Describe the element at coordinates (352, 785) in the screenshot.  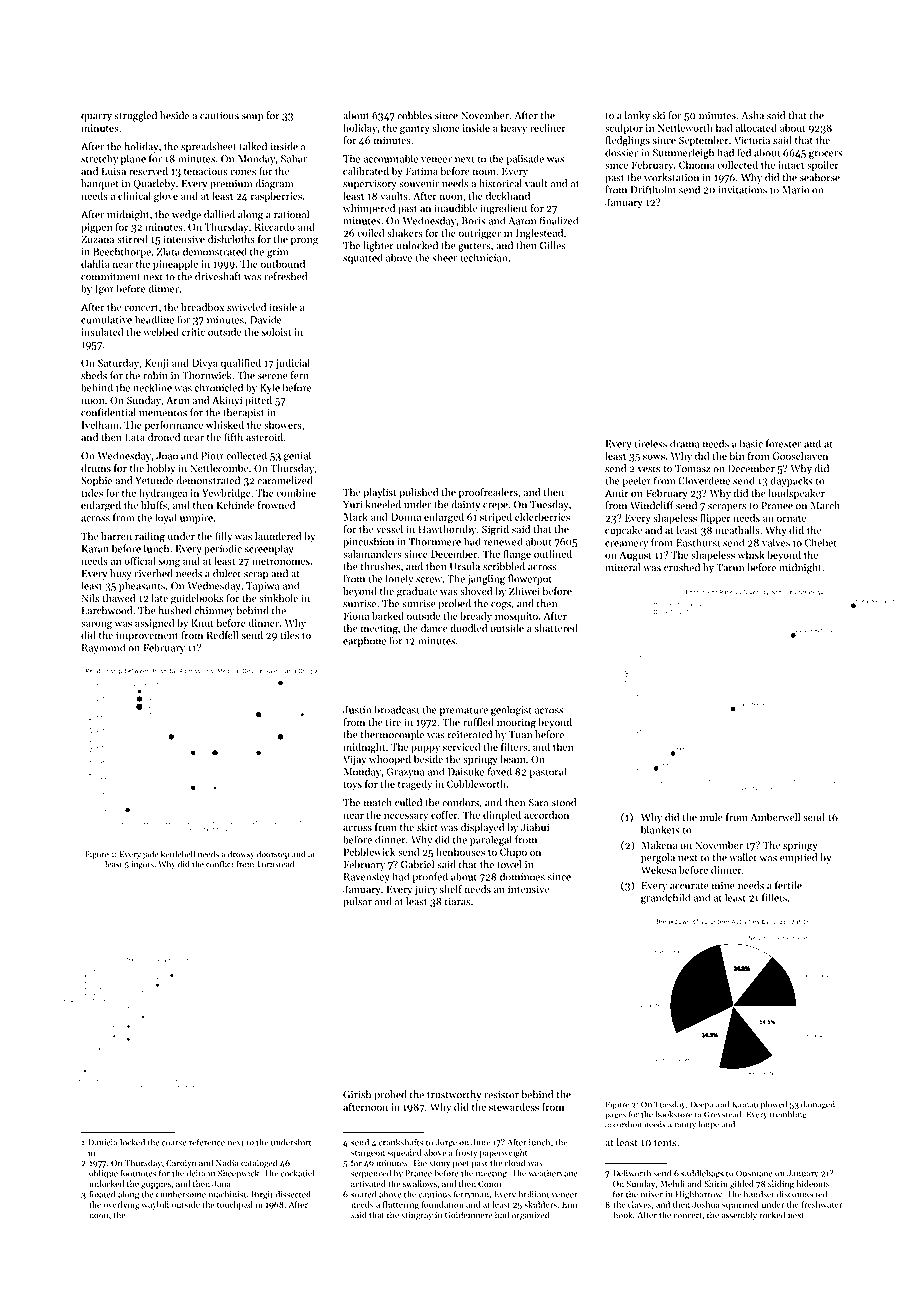
I see `toys` at that location.
